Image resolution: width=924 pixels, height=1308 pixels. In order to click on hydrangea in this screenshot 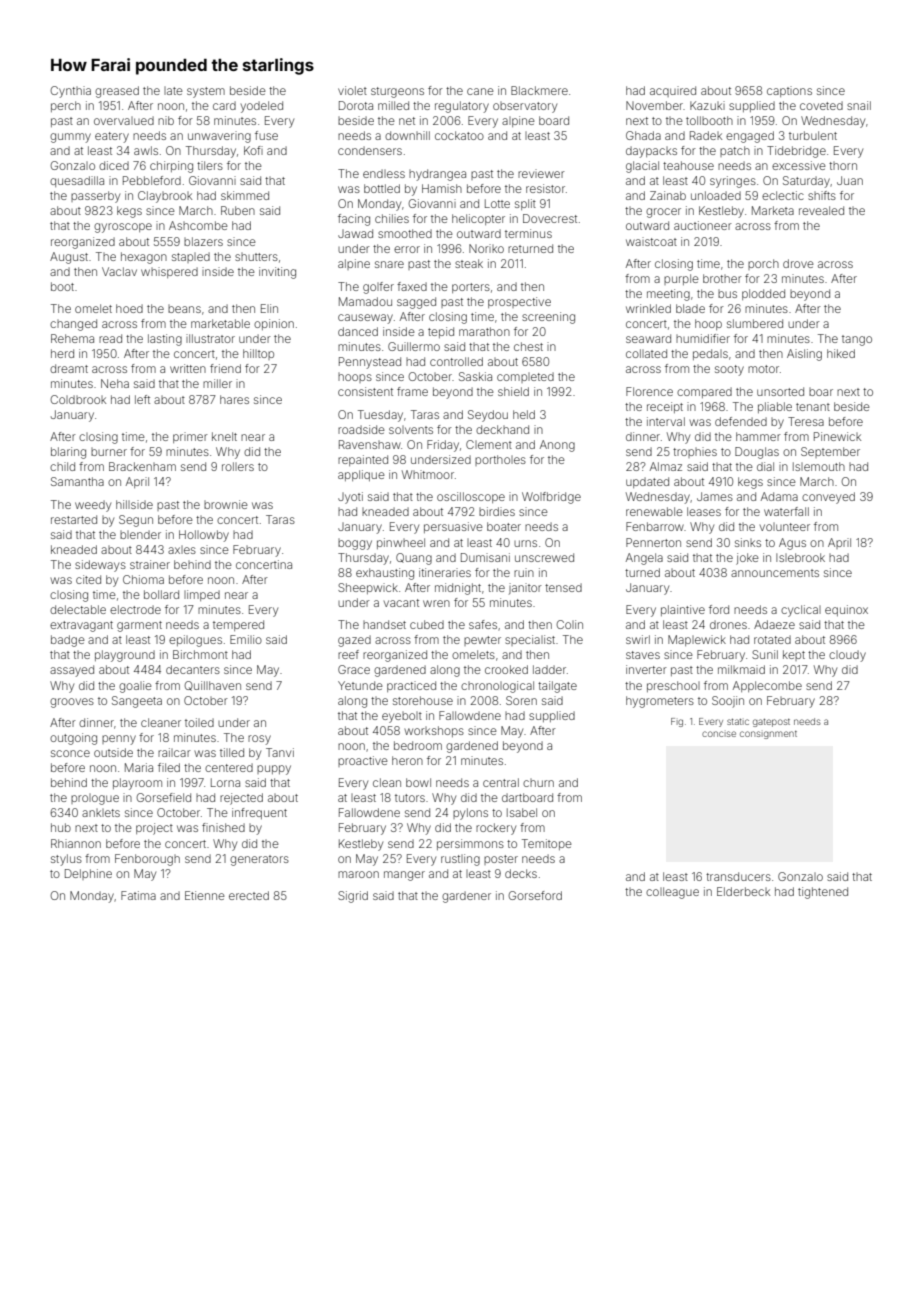, I will do `click(437, 175)`.
